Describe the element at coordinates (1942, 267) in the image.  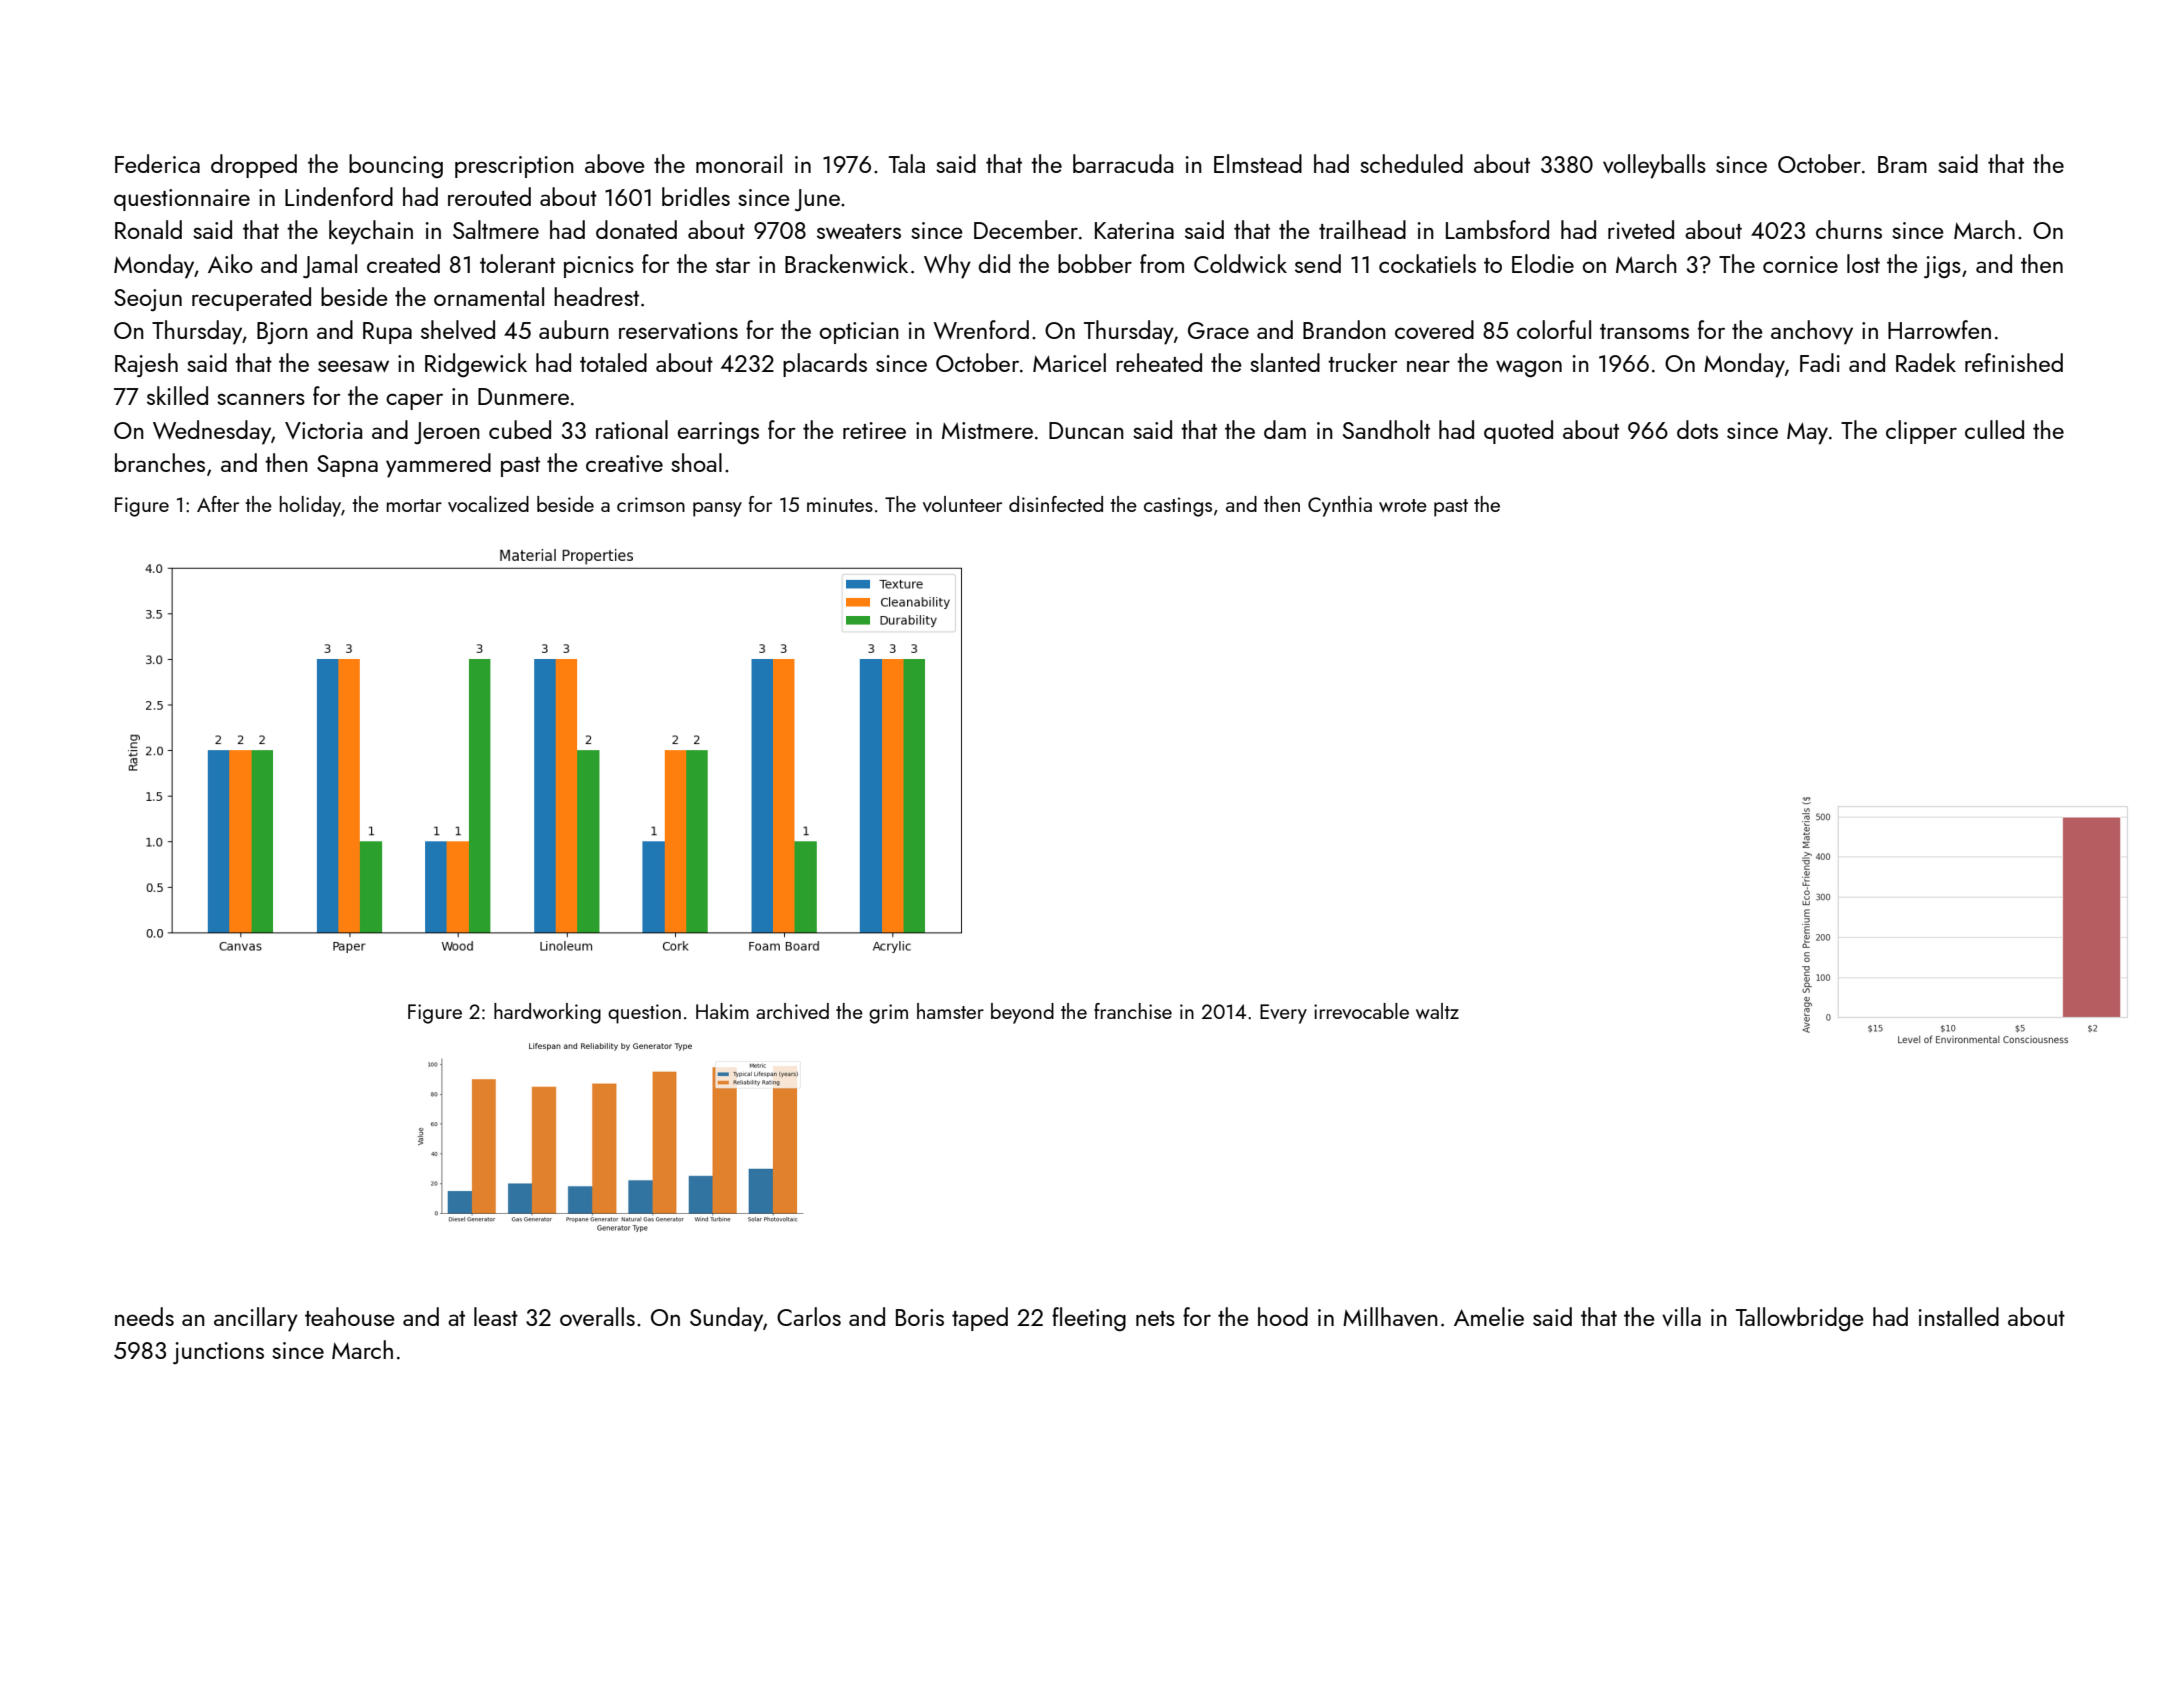
I see `jigs` at that location.
